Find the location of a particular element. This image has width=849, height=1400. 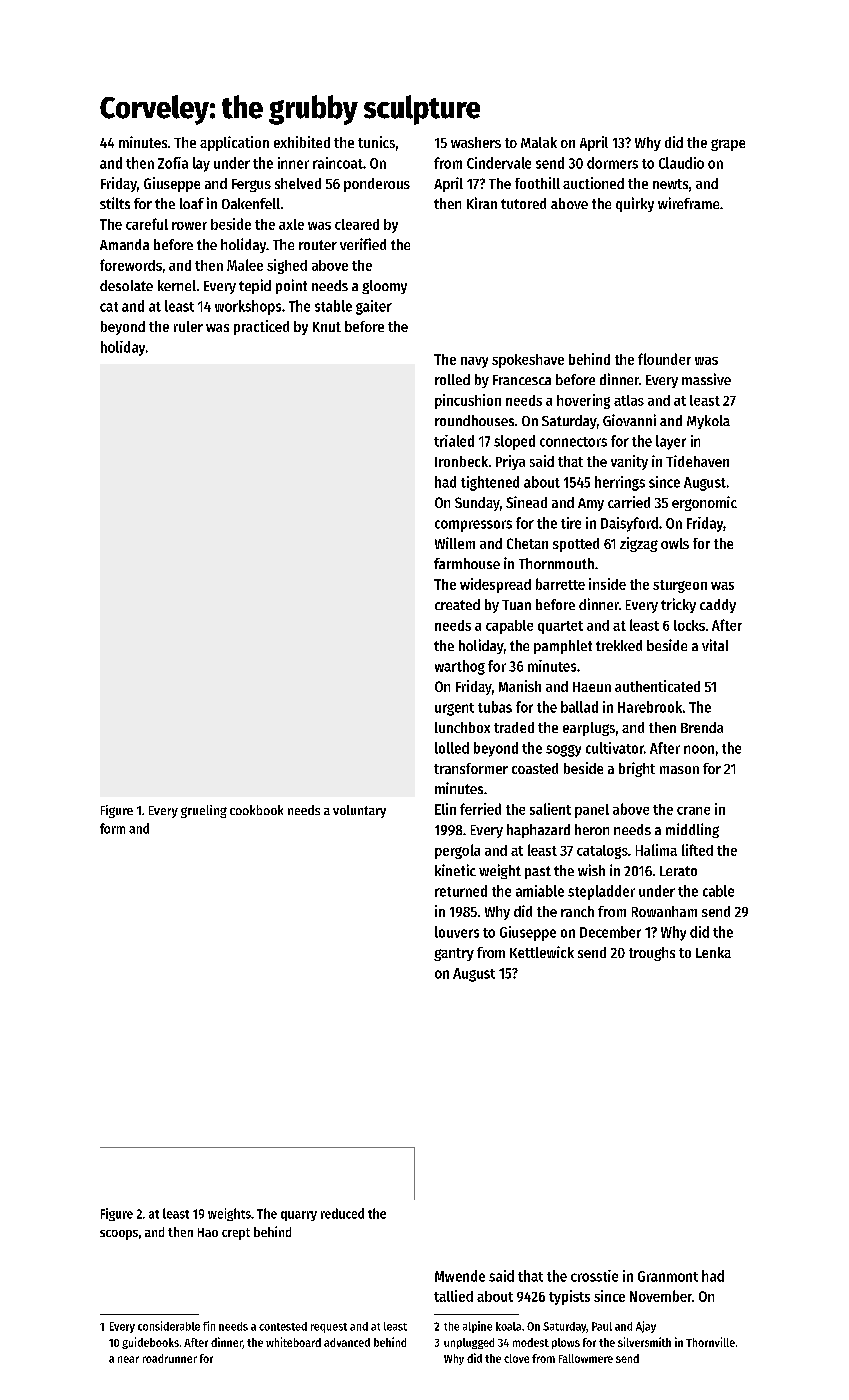

Granmont is located at coordinates (668, 1276).
